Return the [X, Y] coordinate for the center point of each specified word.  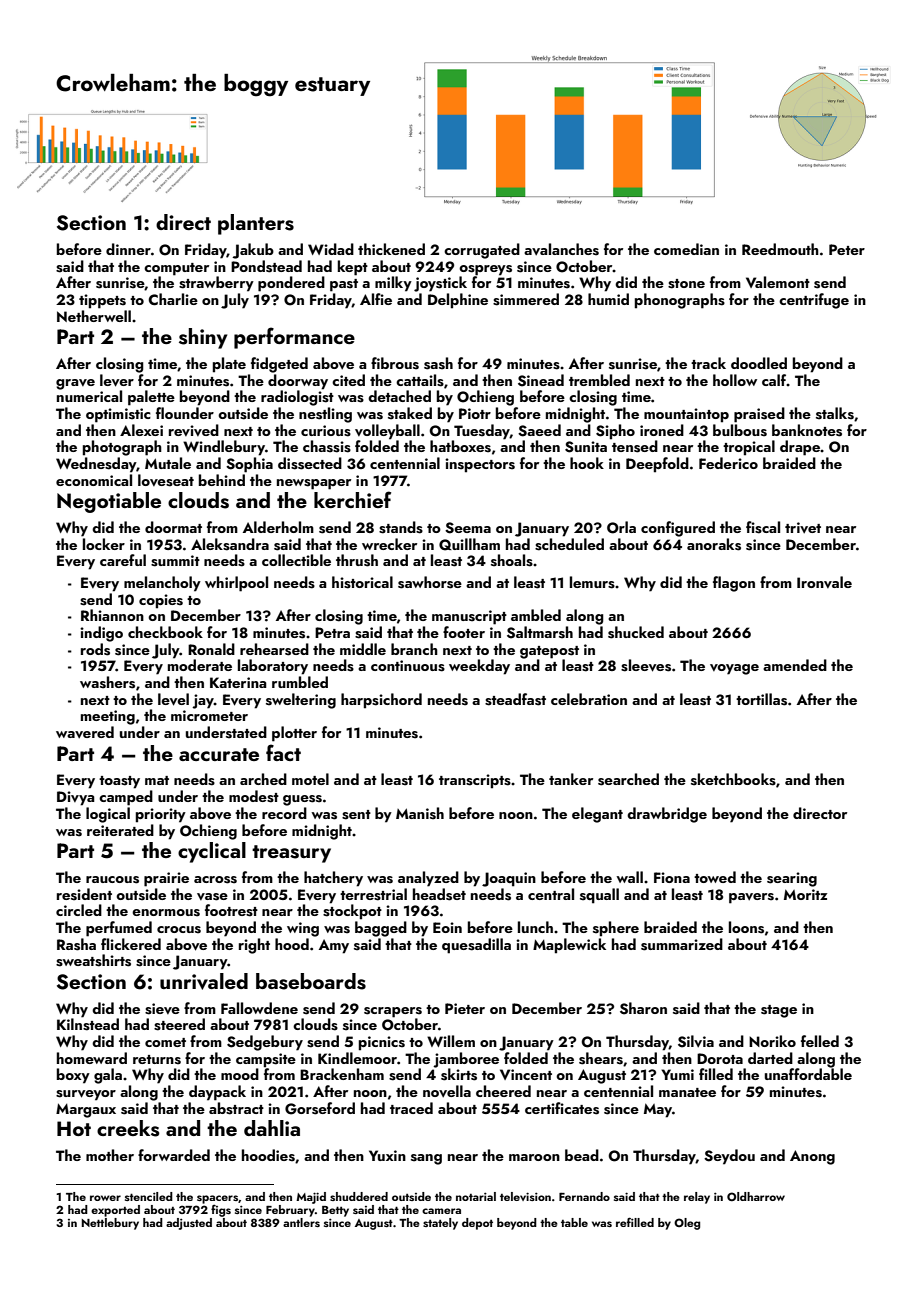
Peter [847, 249]
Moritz [805, 894]
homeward [92, 1058]
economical [94, 480]
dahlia [272, 1128]
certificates [562, 1108]
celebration [589, 699]
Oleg [687, 1224]
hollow [735, 380]
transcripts [475, 781]
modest [254, 796]
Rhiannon [112, 615]
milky [393, 284]
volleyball [387, 432]
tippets [102, 301]
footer [464, 632]
